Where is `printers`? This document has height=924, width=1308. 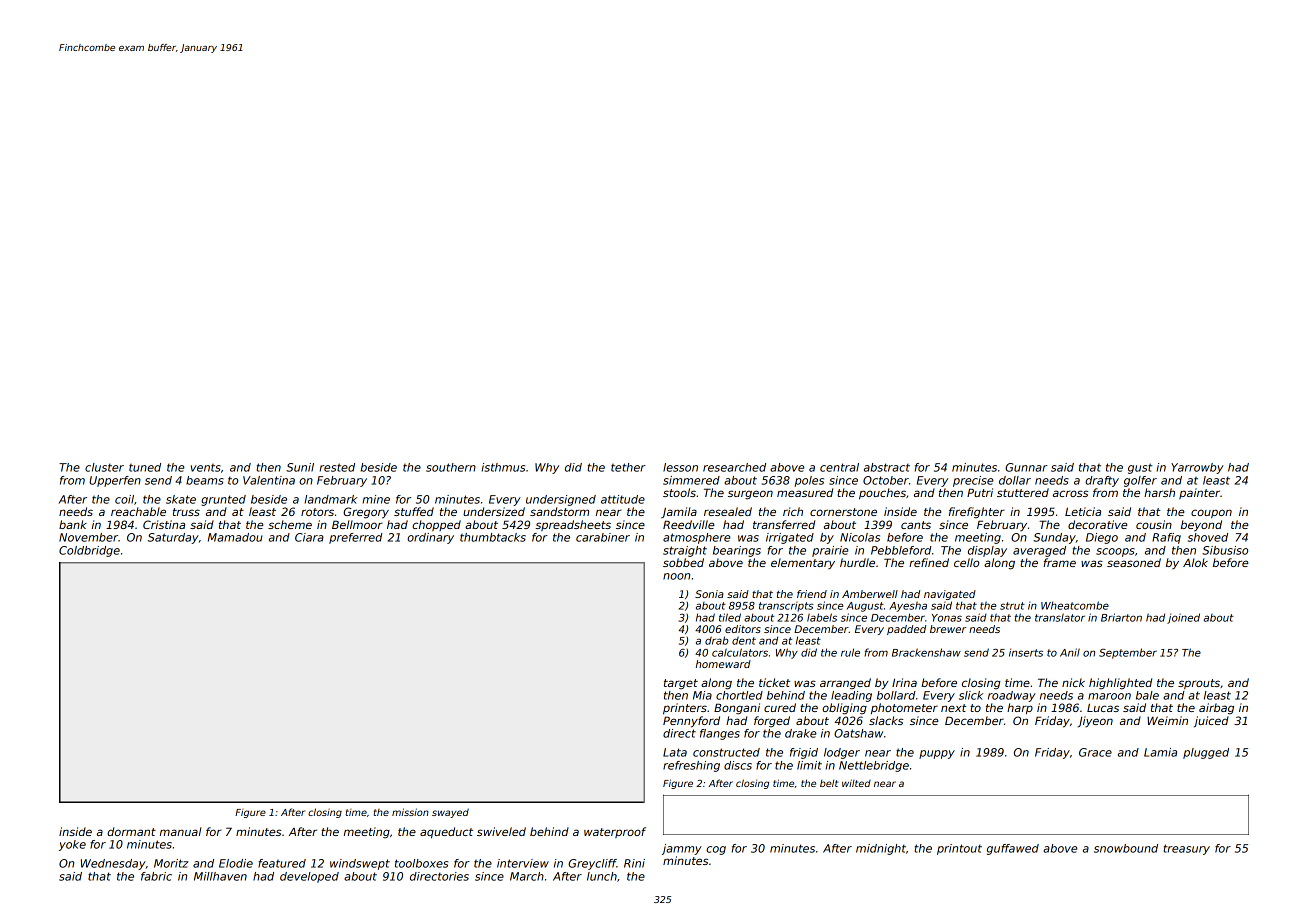
printers is located at coordinates (685, 709).
